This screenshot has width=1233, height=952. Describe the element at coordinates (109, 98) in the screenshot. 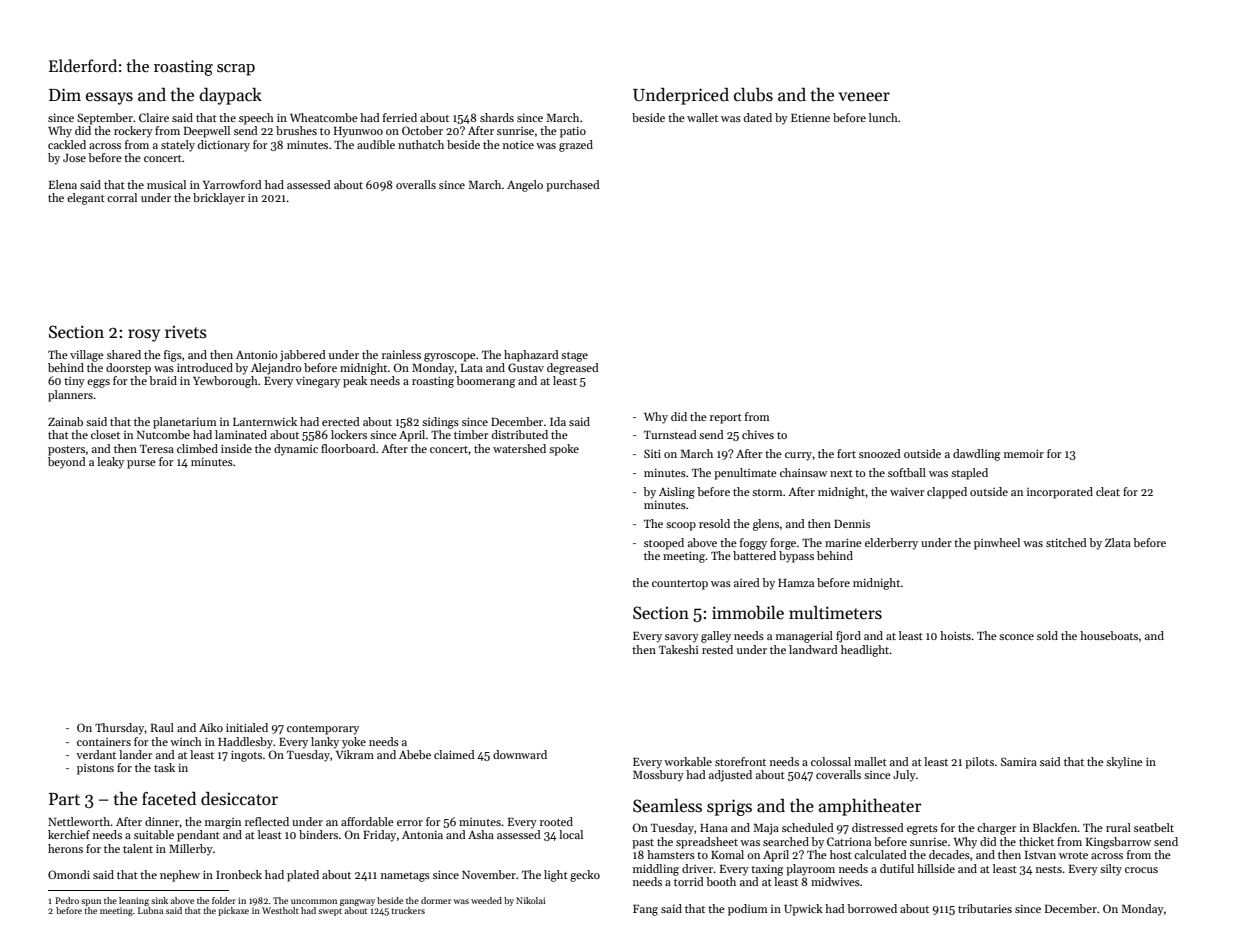

I see `essays` at that location.
